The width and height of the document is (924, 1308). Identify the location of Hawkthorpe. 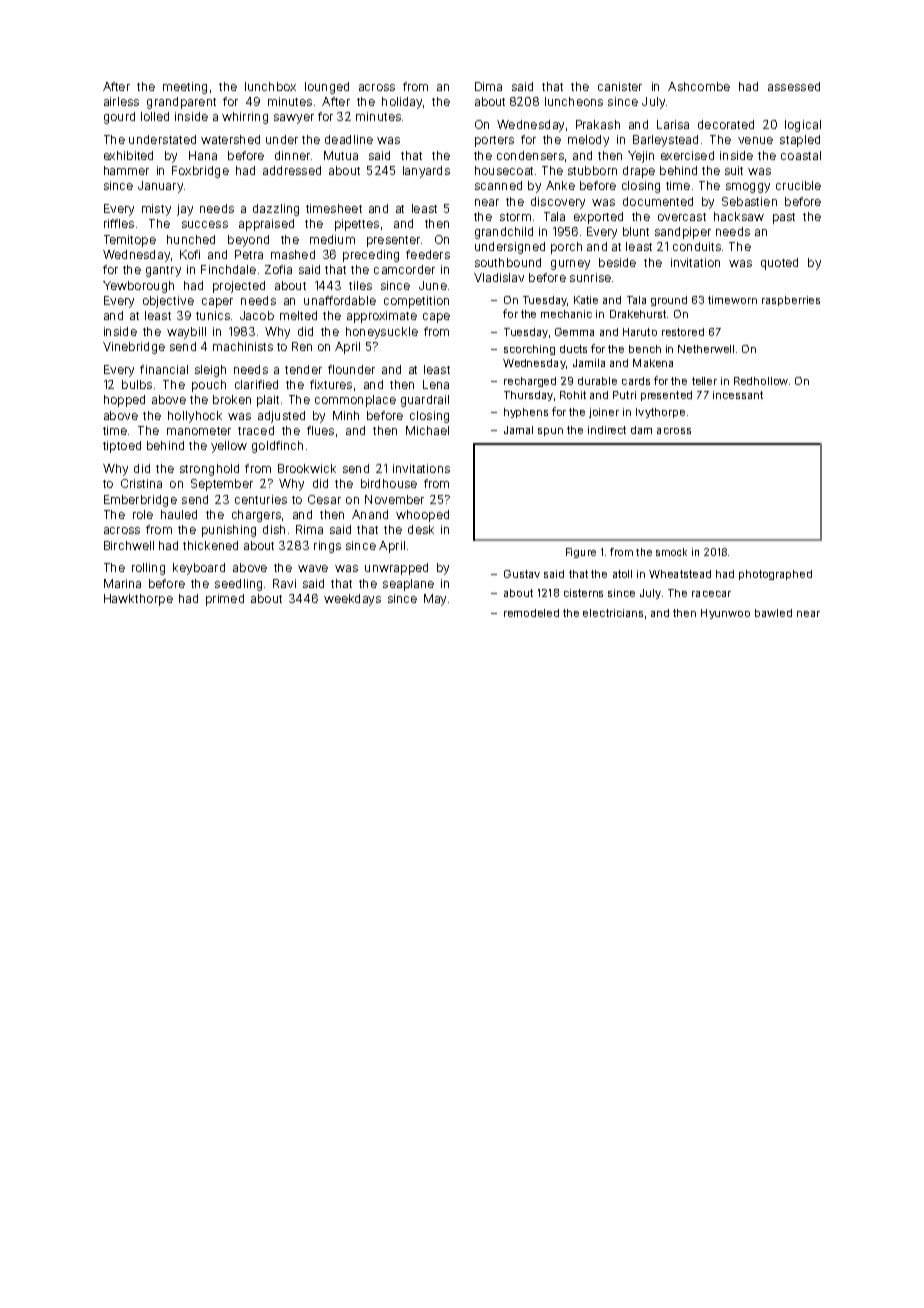
(138, 600).
